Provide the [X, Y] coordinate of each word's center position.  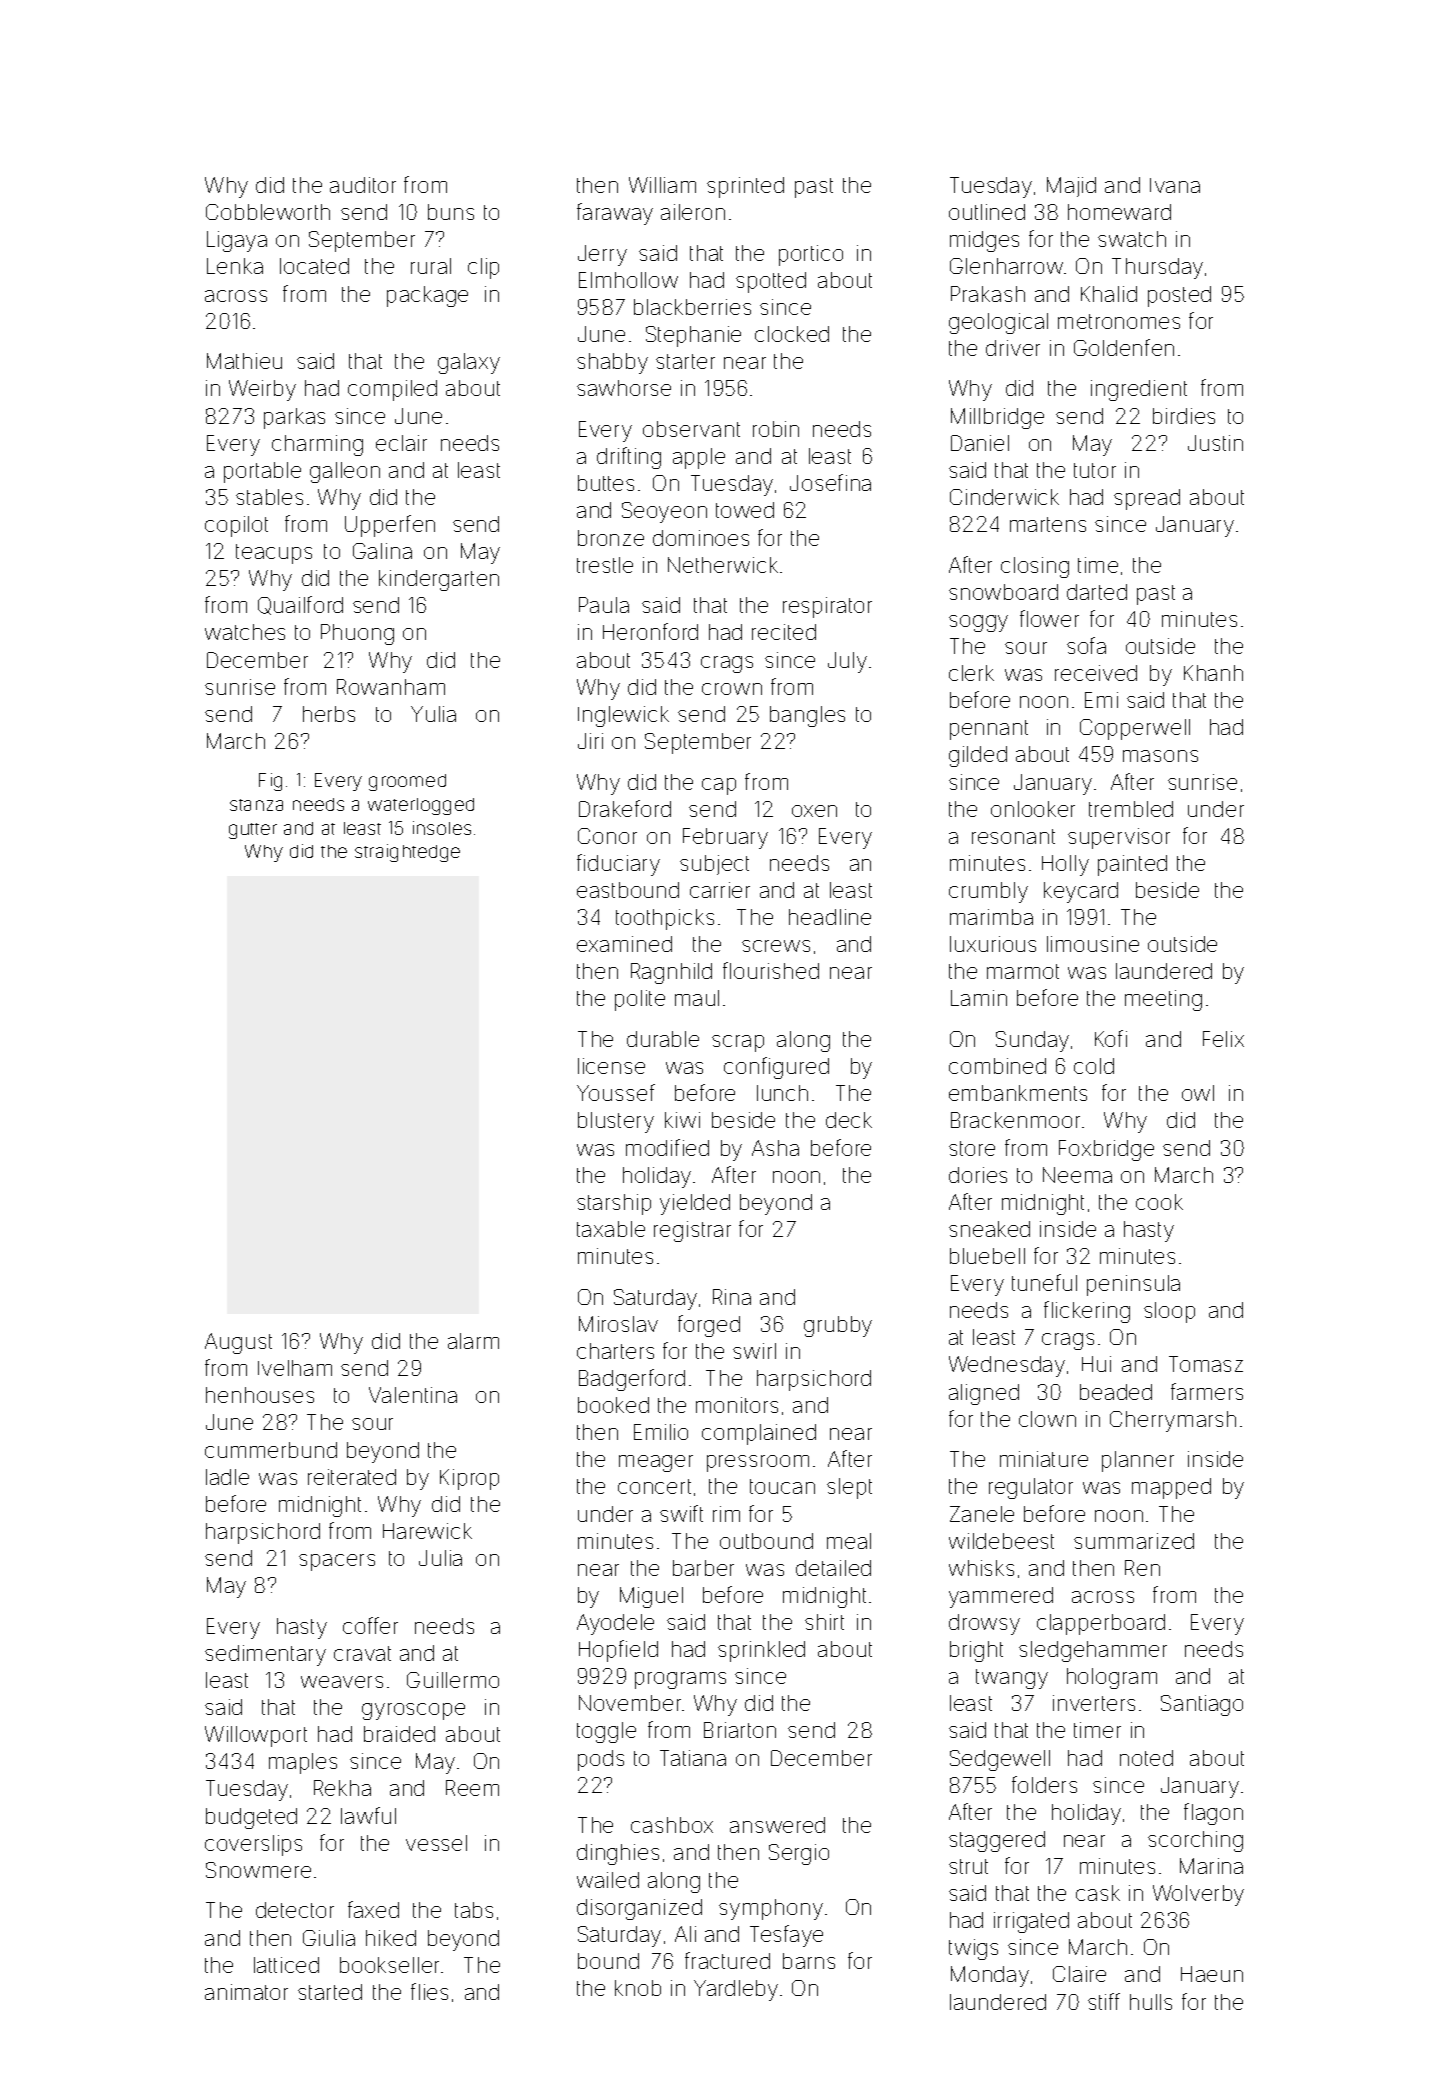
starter [685, 361]
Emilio [661, 1432]
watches [245, 632]
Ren [1142, 1568]
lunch [782, 1093]
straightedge [407, 853]
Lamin [979, 998]
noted [1146, 1758]
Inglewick [623, 716]
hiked [391, 1938]
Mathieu [244, 361]
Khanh [1213, 673]
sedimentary [265, 1655]
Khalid [1109, 294]
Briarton [740, 1730]
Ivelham [295, 1368]
